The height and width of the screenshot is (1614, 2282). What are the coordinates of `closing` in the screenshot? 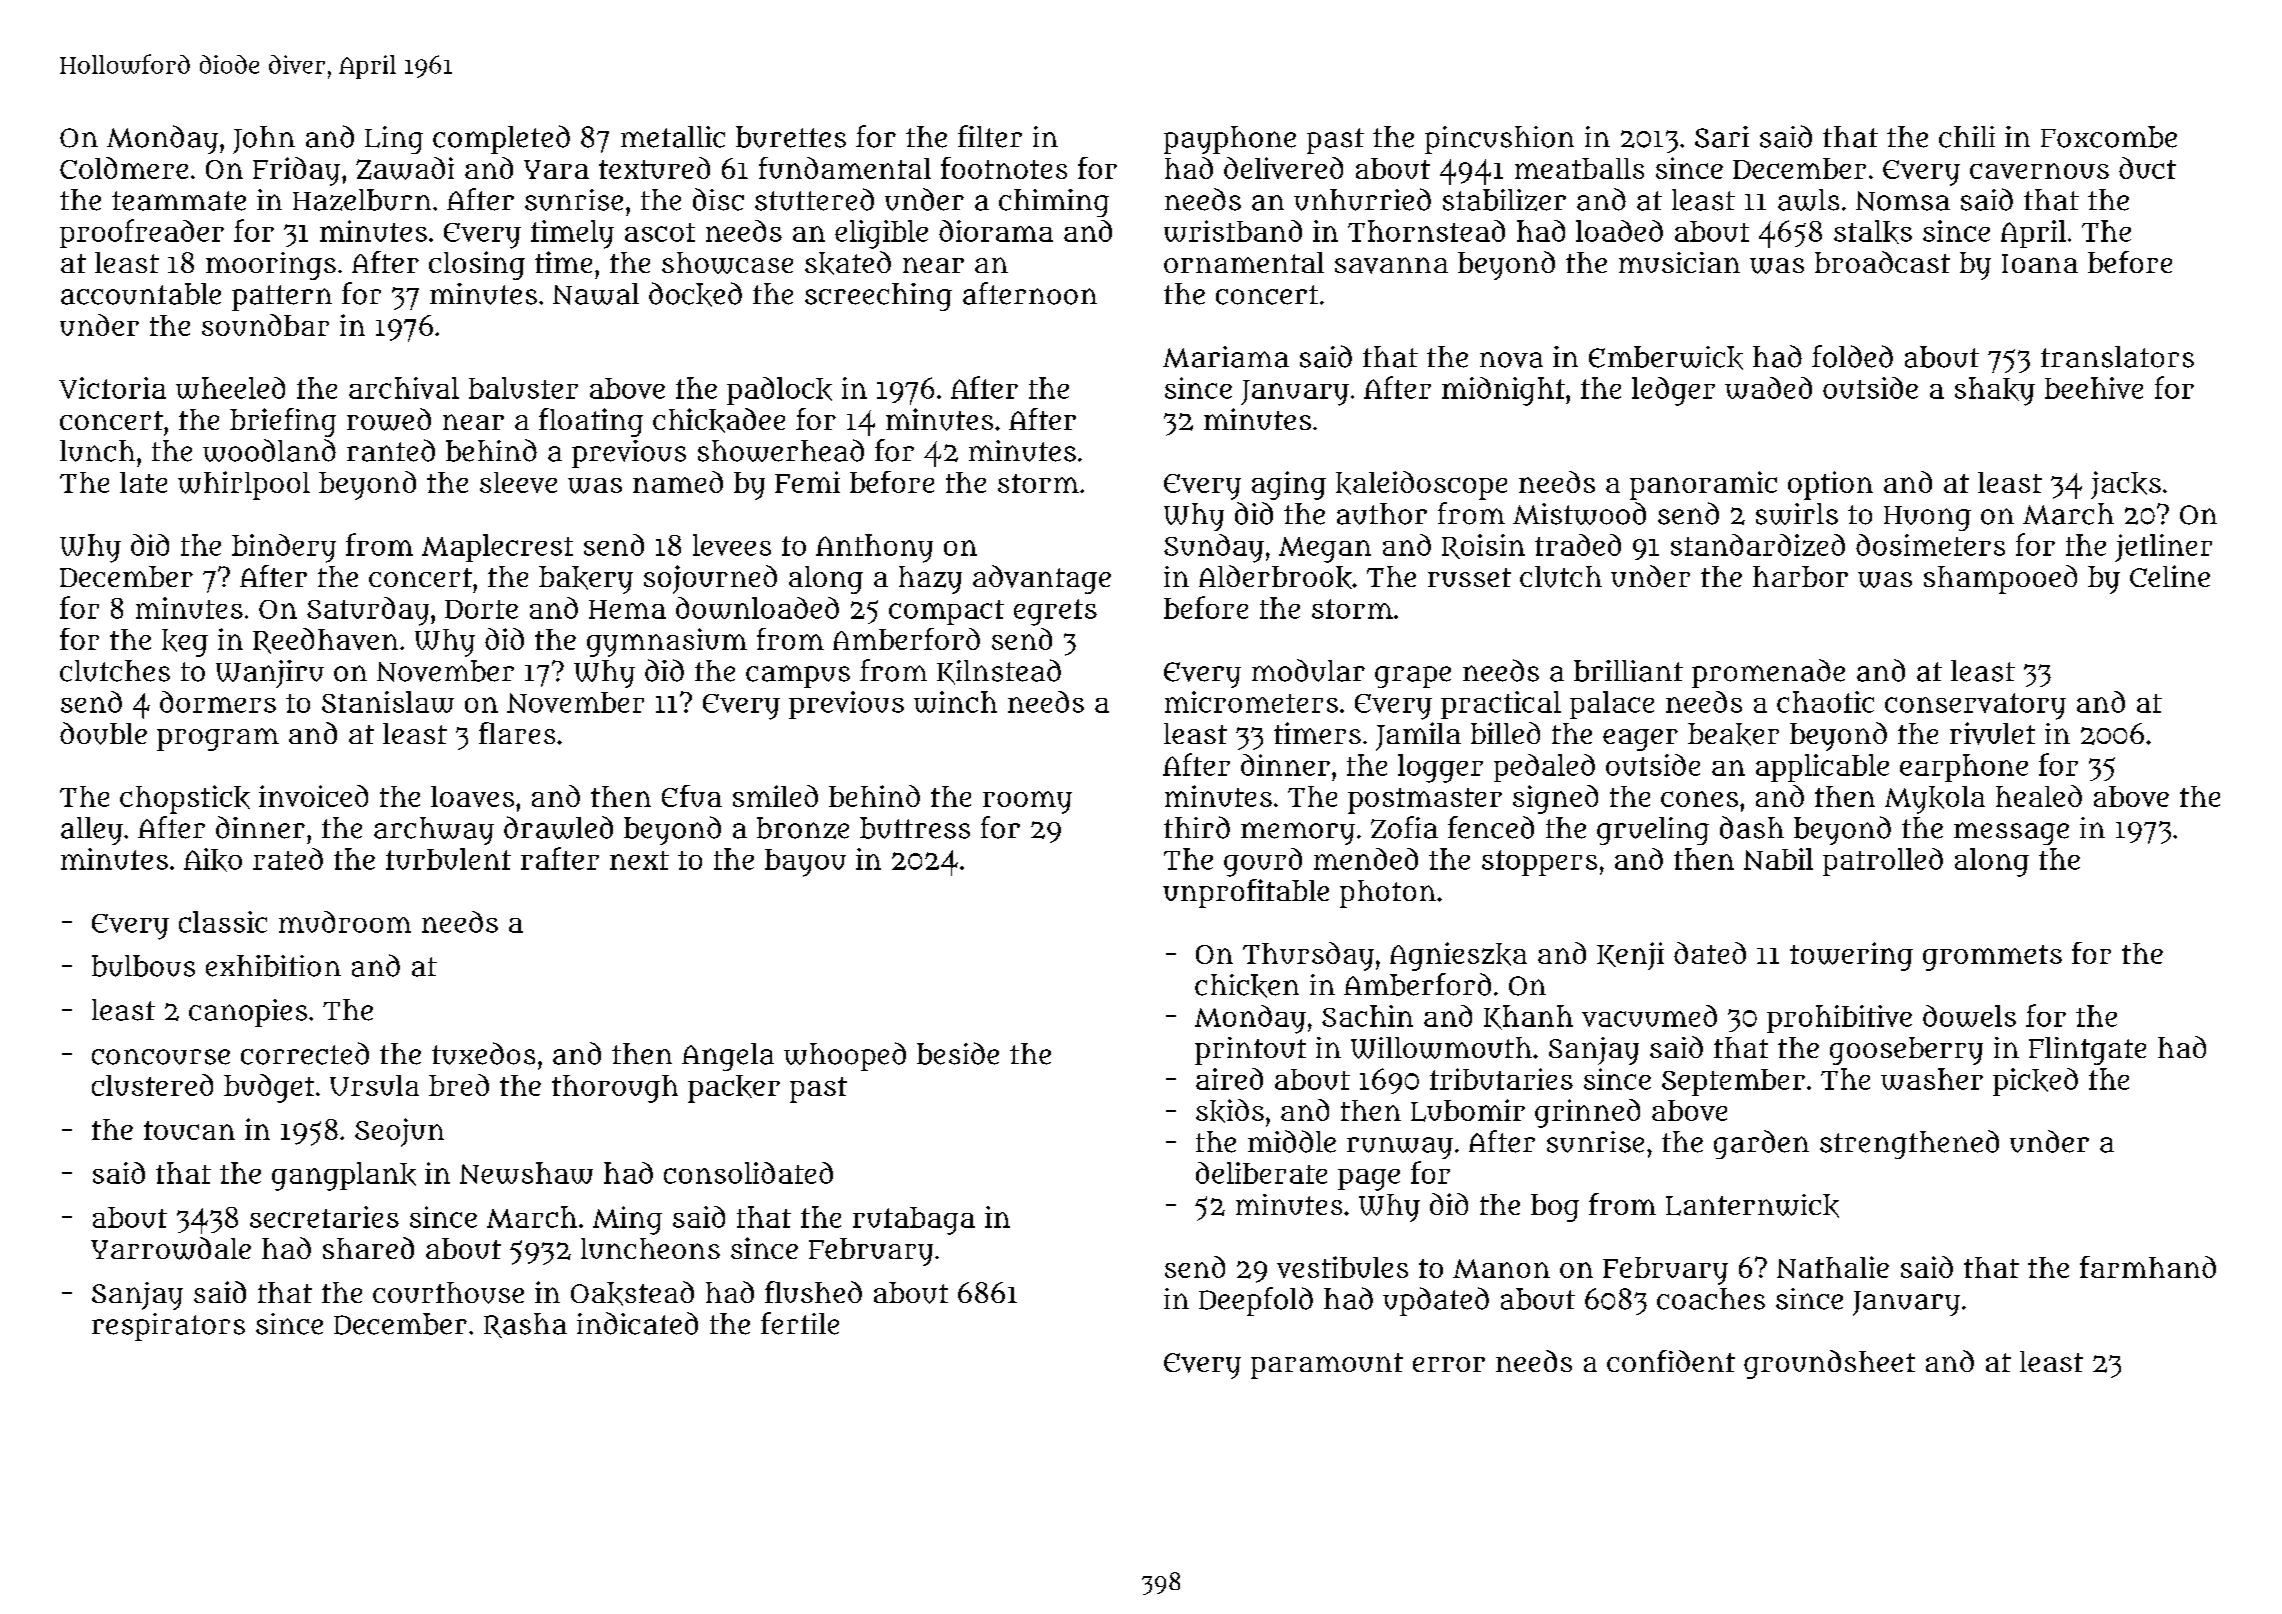 It's located at (477, 265).
